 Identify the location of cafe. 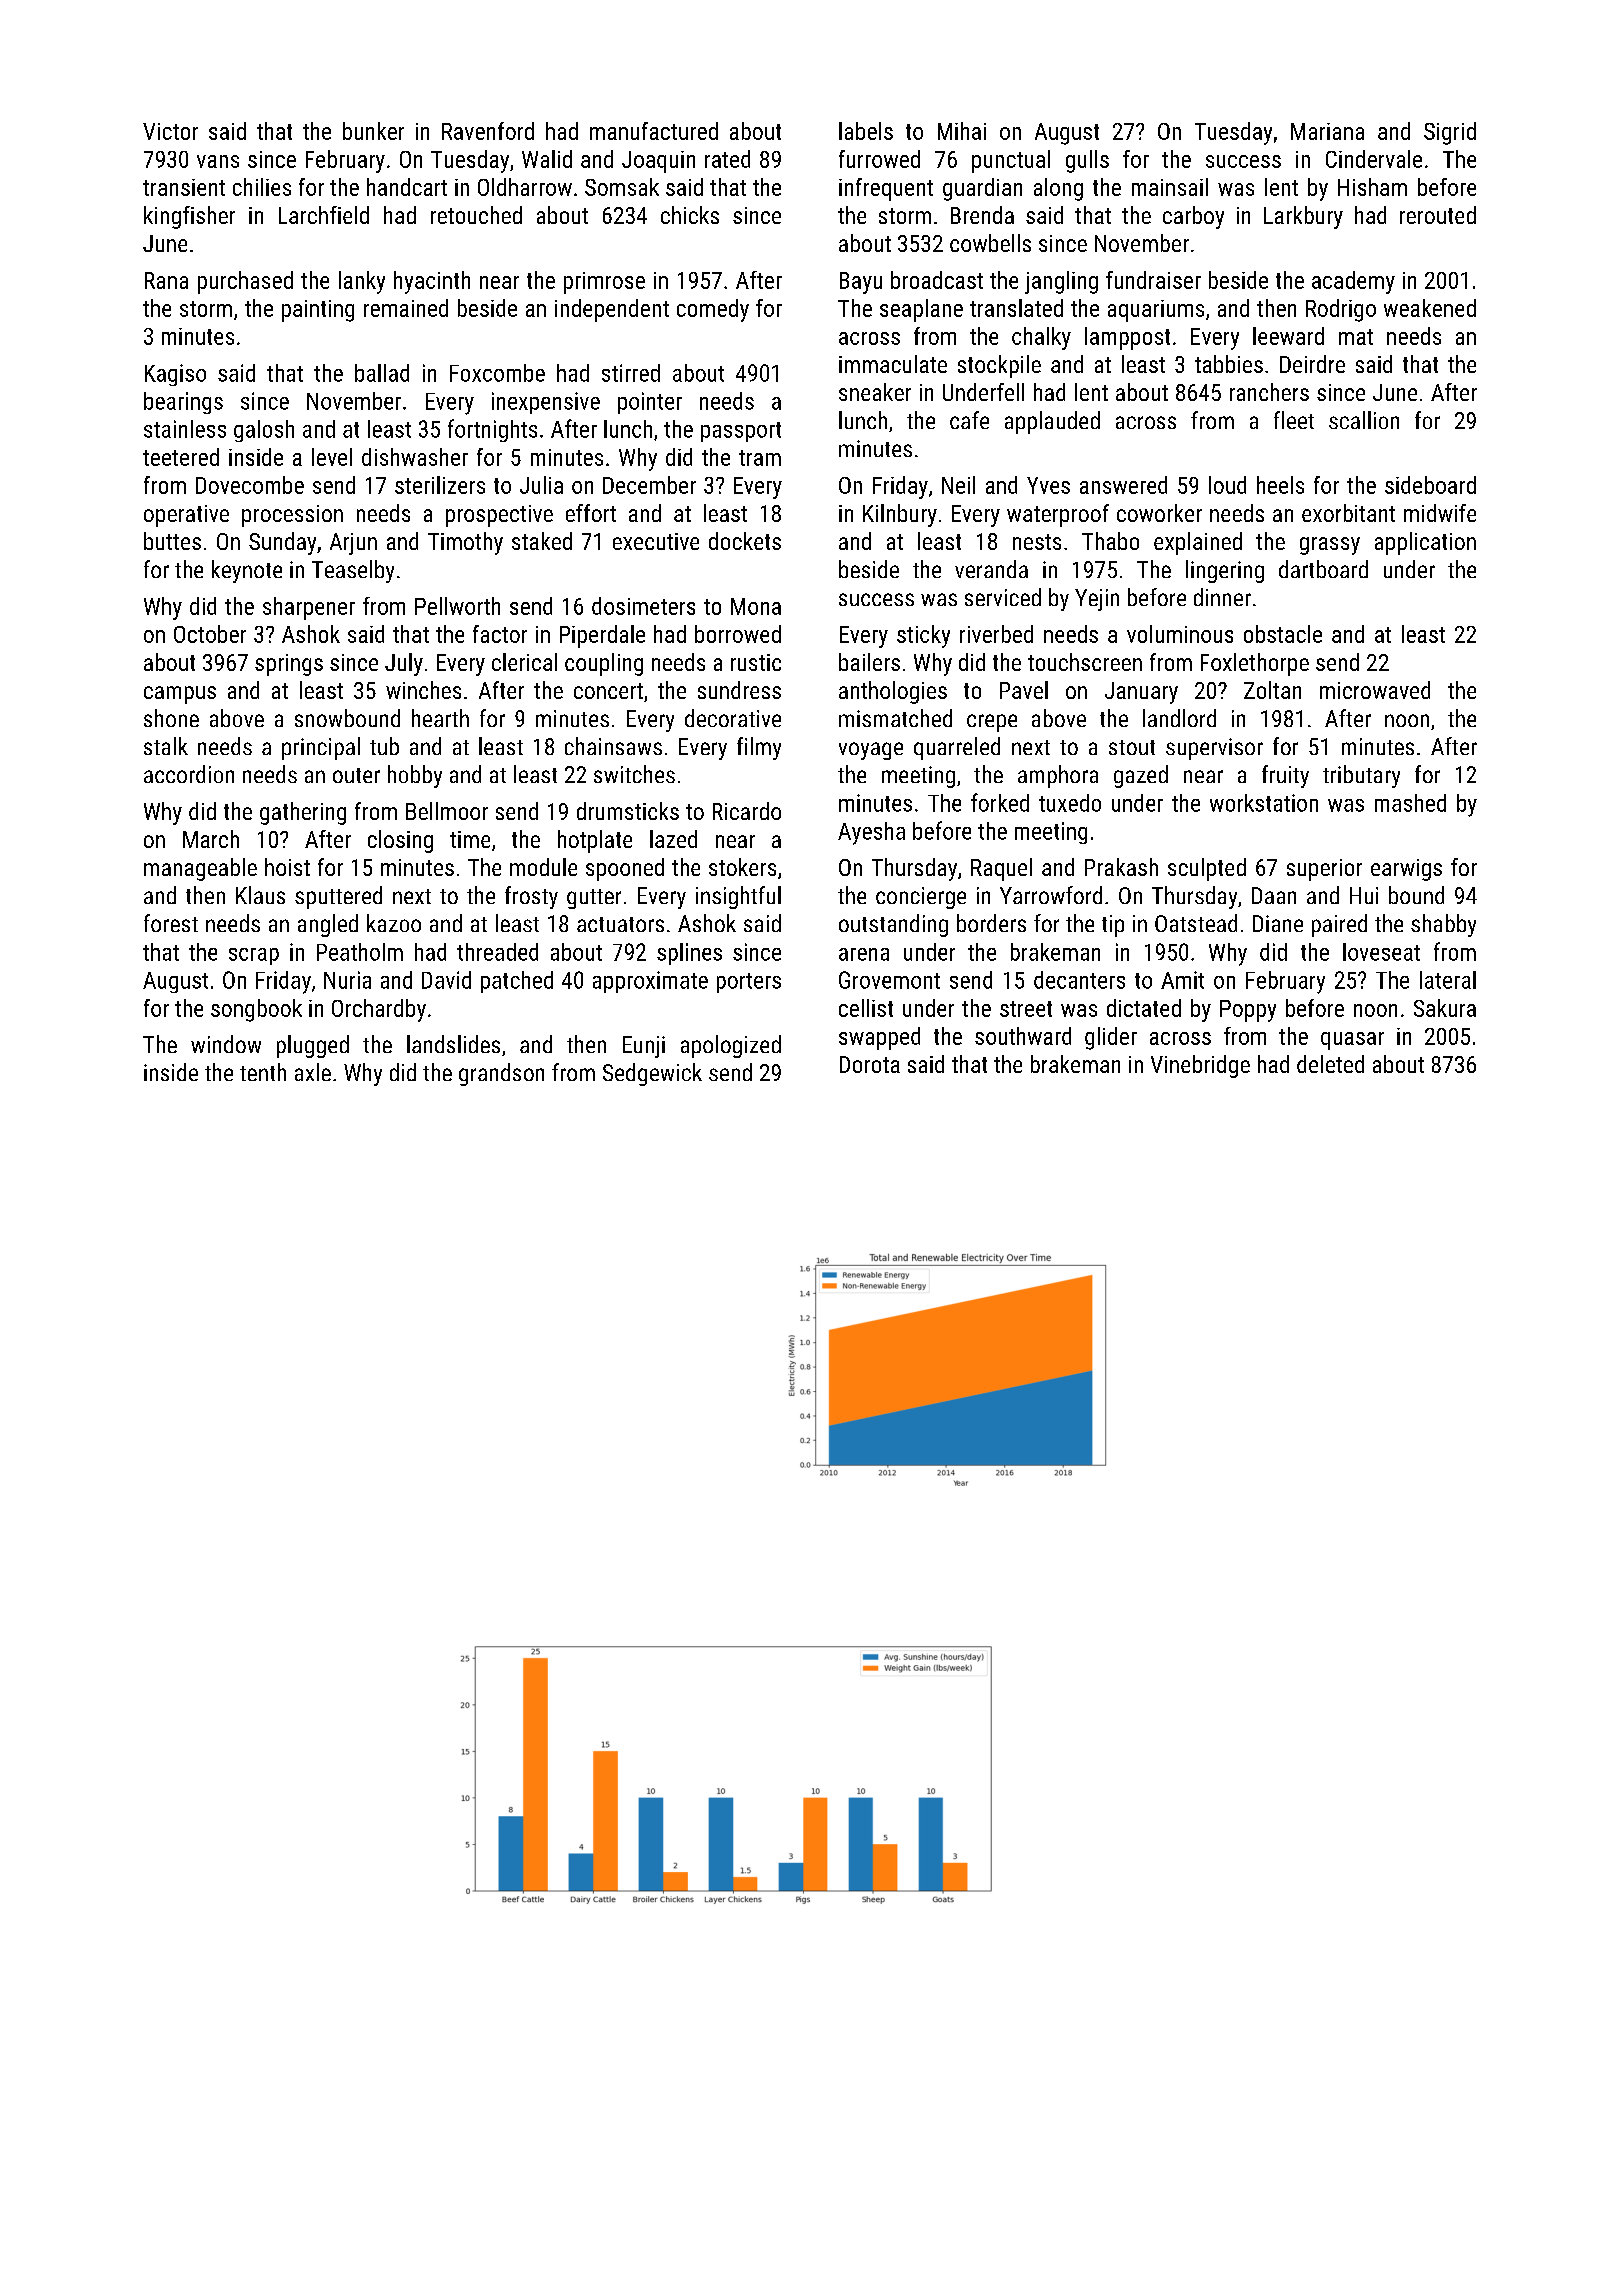
(969, 420).
